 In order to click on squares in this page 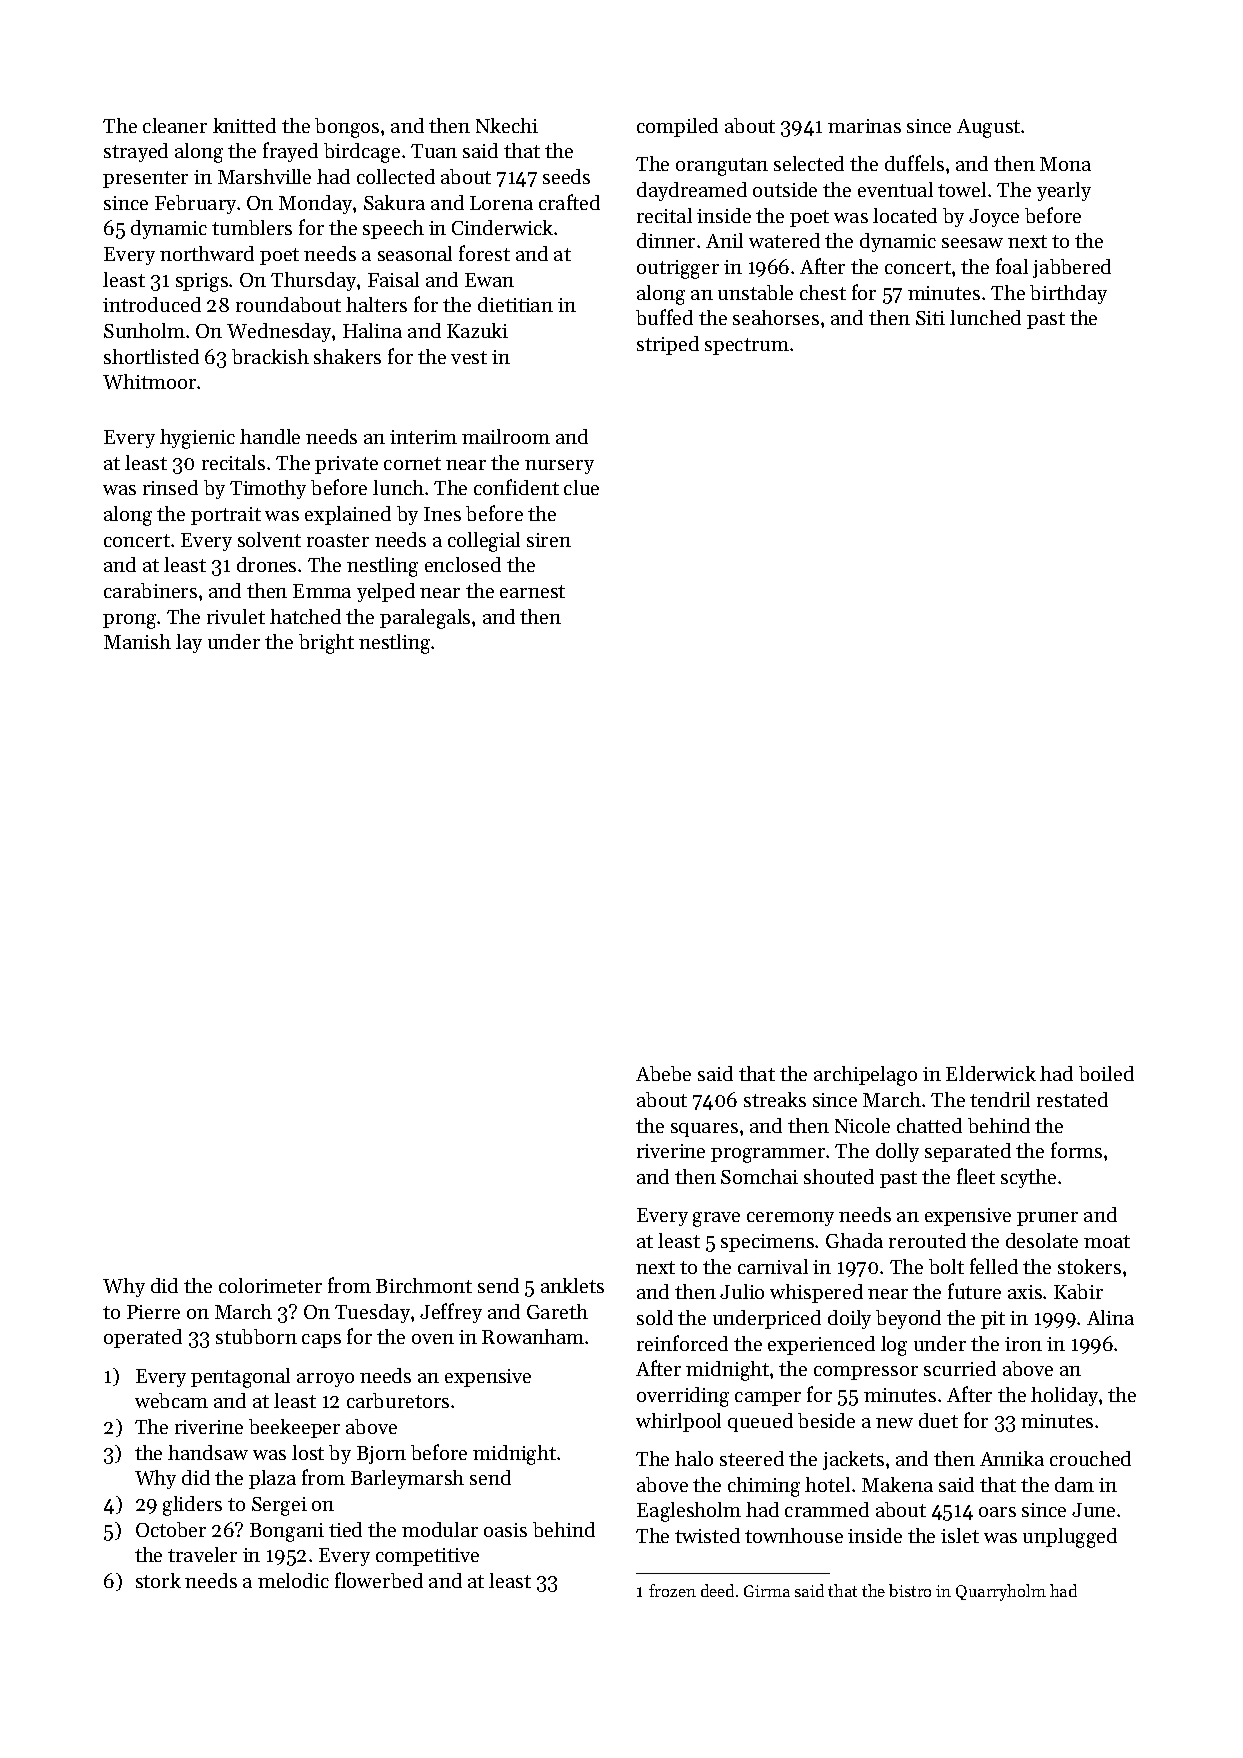, I will do `click(704, 1130)`.
